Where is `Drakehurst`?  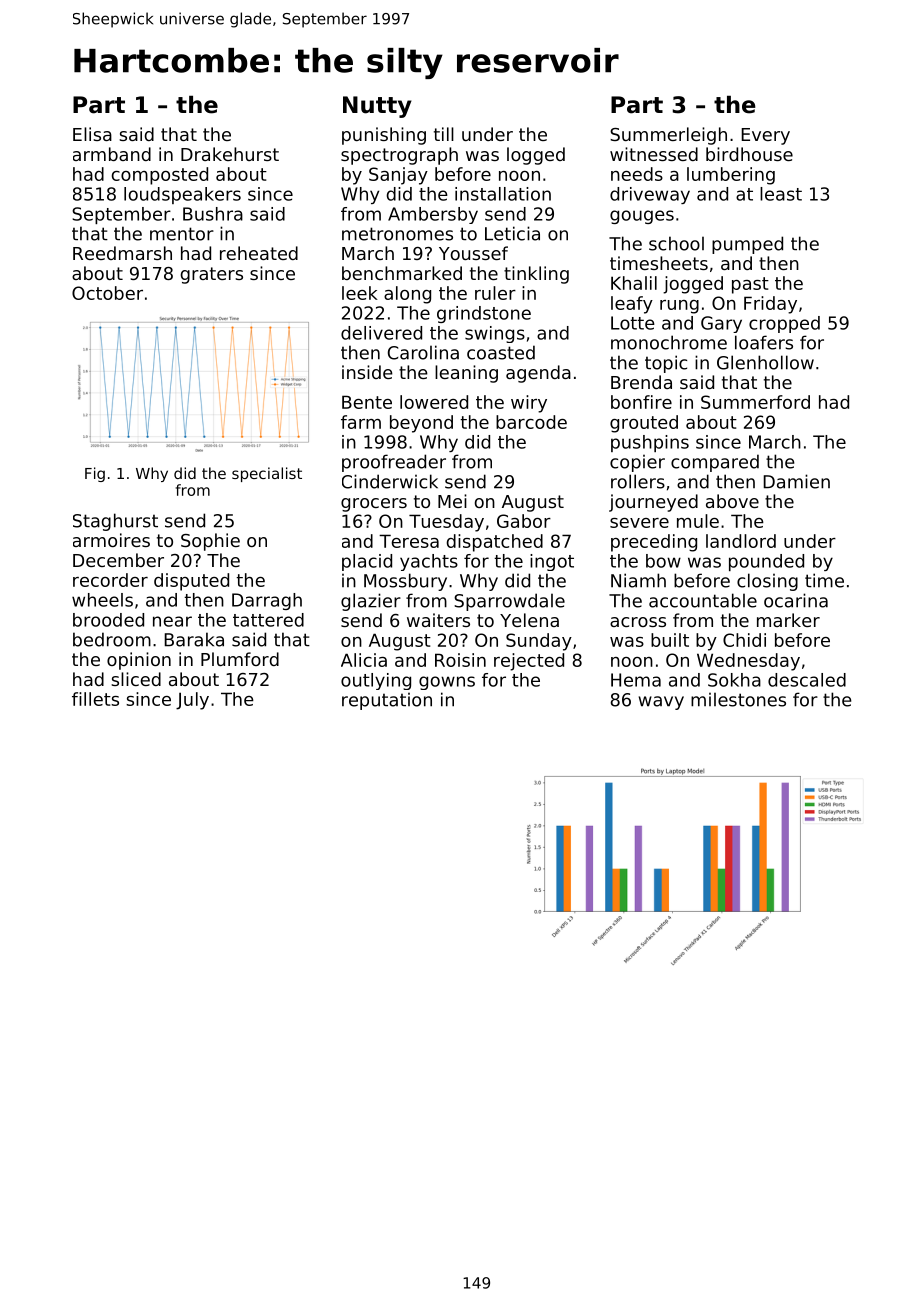 Drakehurst is located at coordinates (230, 154).
